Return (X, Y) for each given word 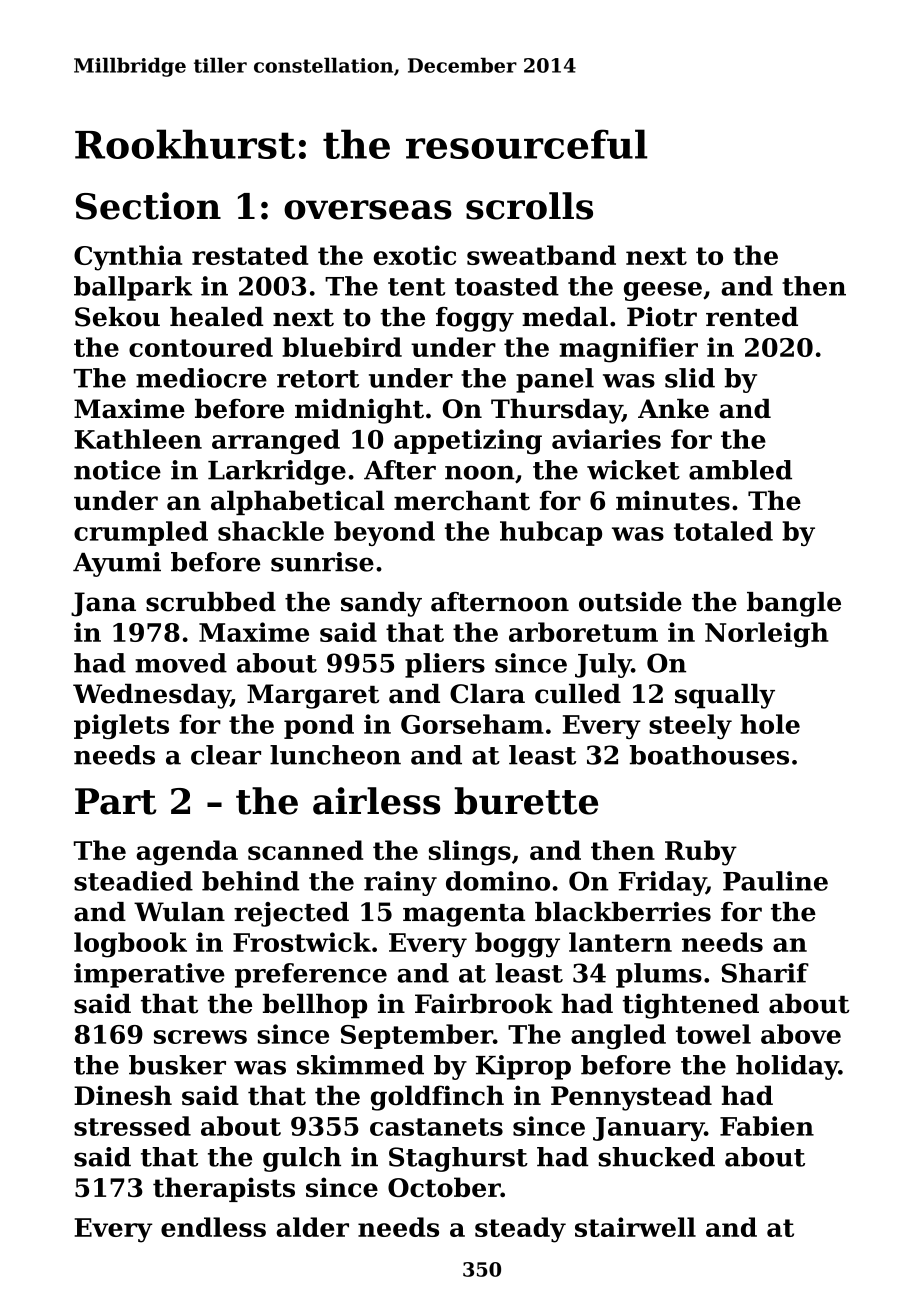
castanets (436, 1127)
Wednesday (152, 696)
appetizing (468, 442)
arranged (276, 442)
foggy (475, 319)
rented (752, 317)
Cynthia (128, 258)
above (801, 1034)
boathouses (709, 755)
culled (578, 694)
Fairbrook (484, 1004)
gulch (302, 1159)
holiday (787, 1067)
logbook (130, 945)
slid (690, 378)
